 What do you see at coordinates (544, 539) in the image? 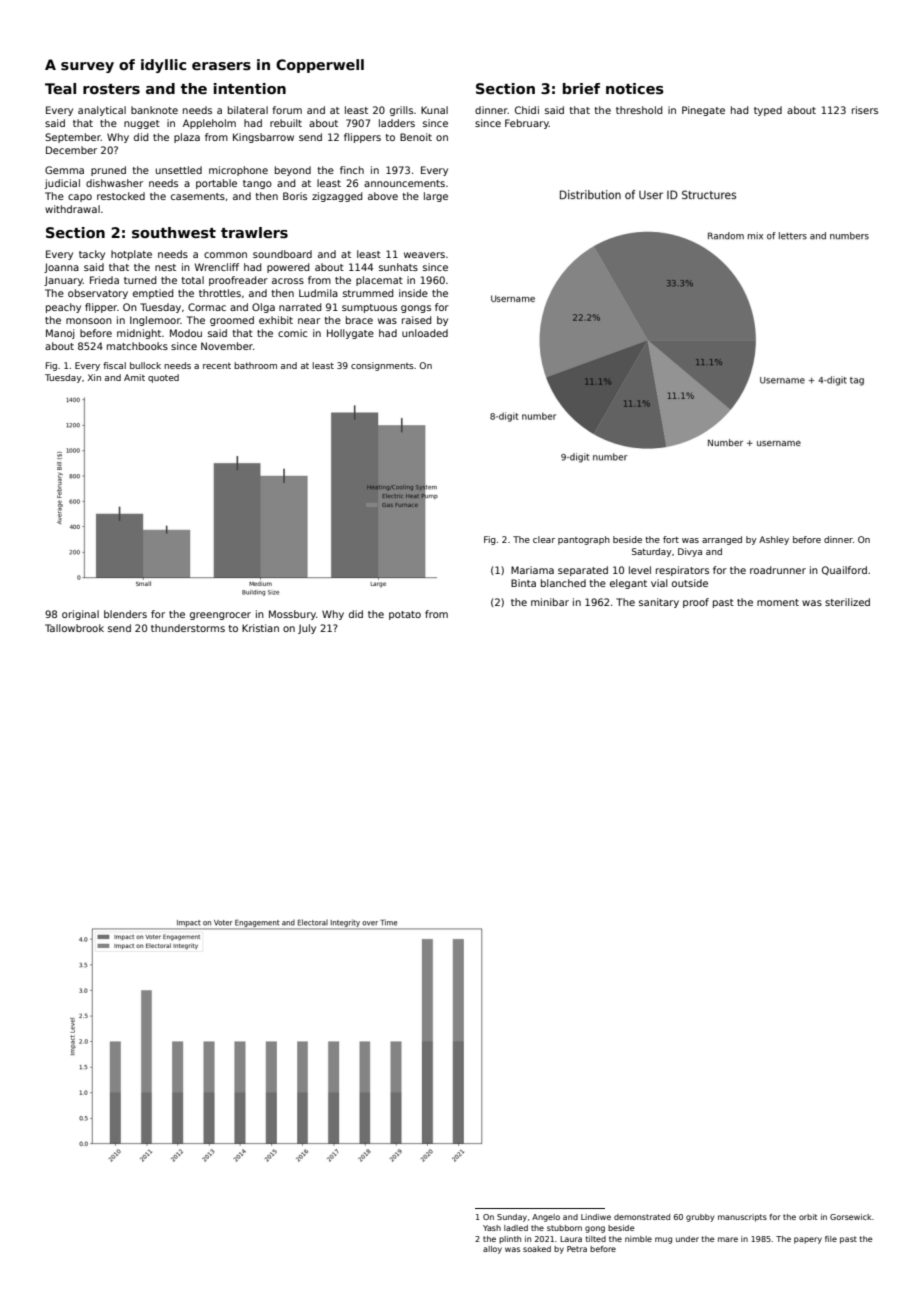
I see `clear` at bounding box center [544, 539].
